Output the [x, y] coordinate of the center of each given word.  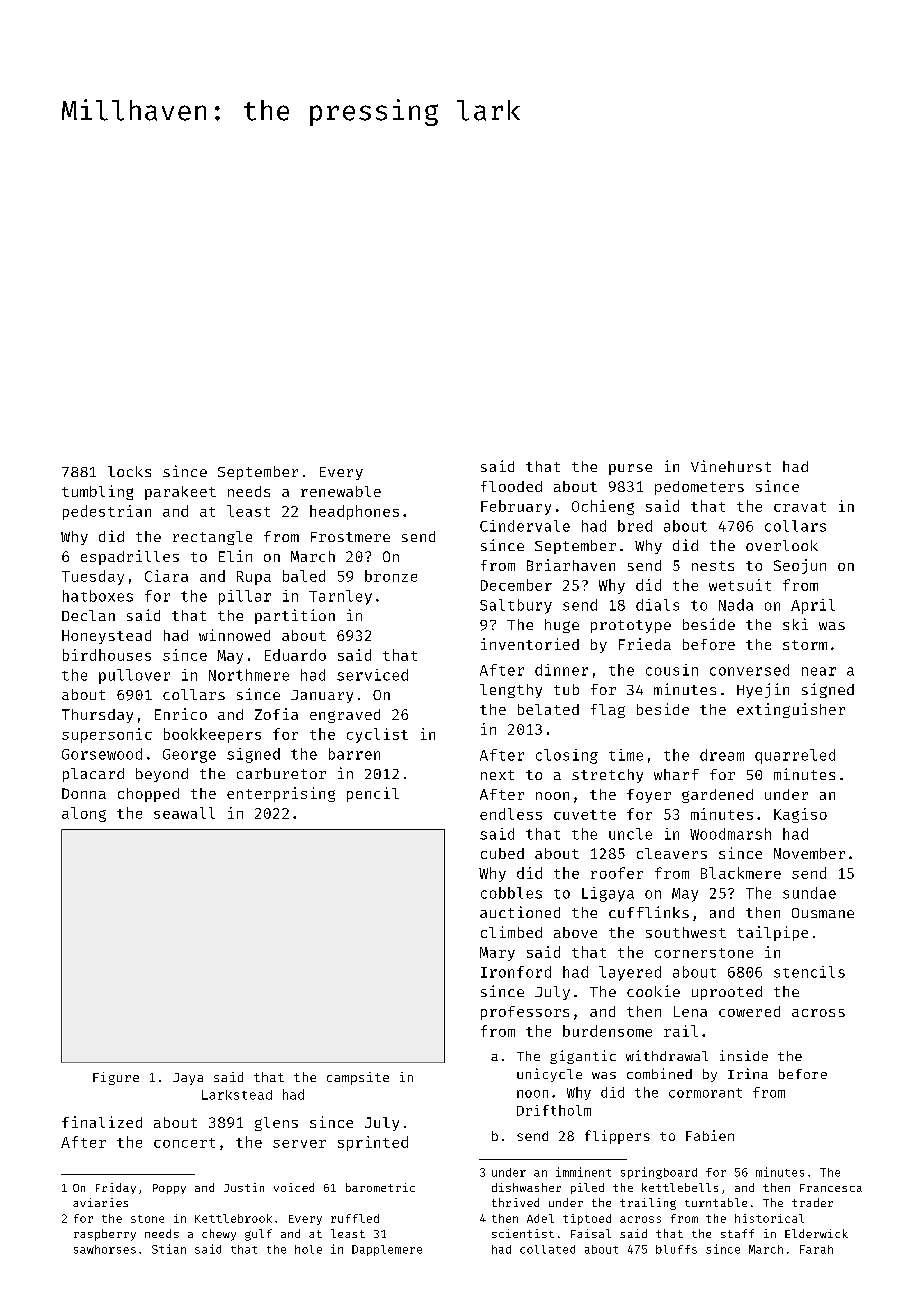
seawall [184, 813]
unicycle [549, 1075]
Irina [748, 1073]
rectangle [212, 538]
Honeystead [106, 637]
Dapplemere [387, 1250]
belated [548, 709]
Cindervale [525, 526]
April [813, 606]
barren [354, 754]
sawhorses [105, 1249]
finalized [102, 1122]
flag [608, 711]
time [626, 755]
